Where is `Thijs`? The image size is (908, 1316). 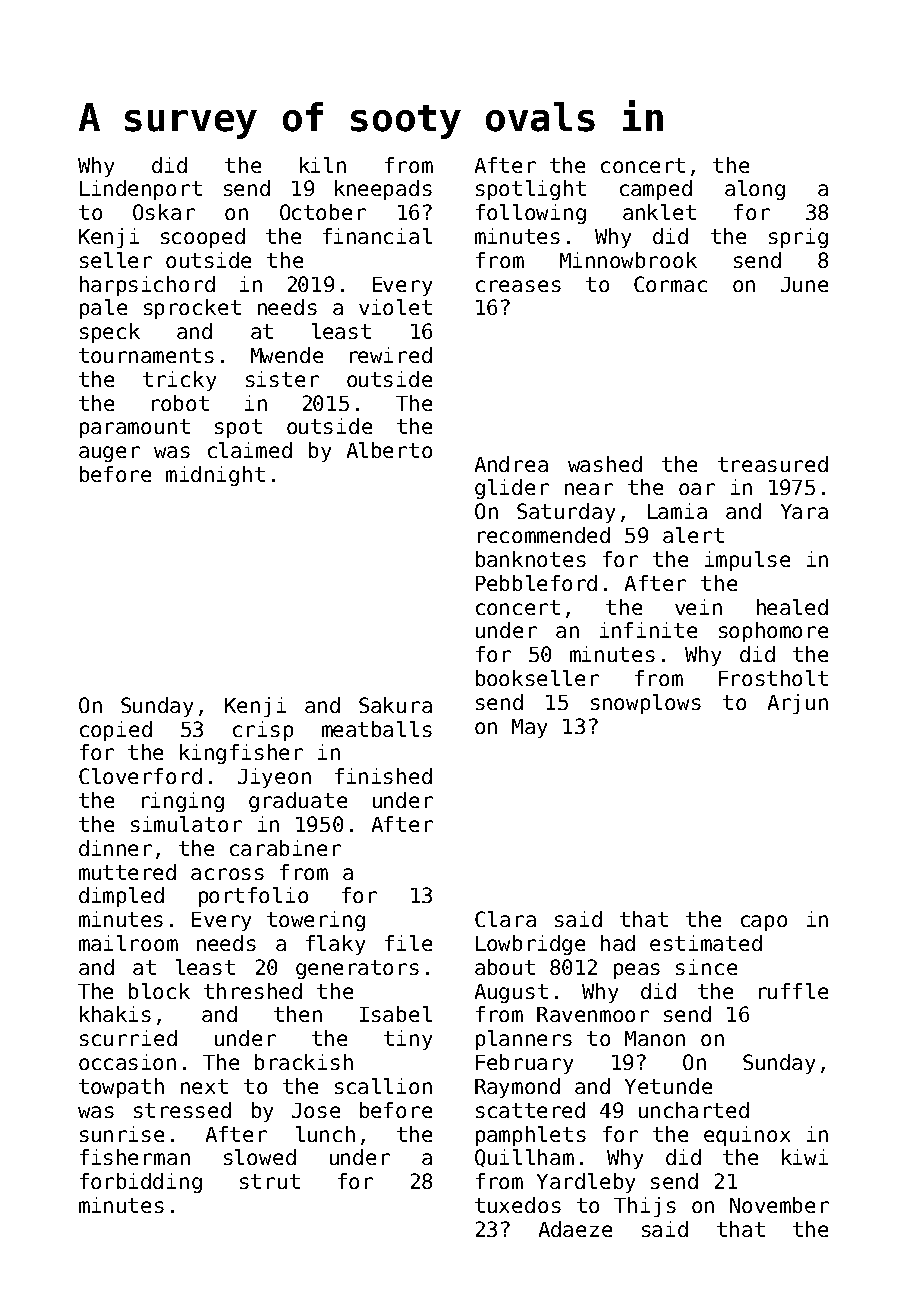
Thijs is located at coordinates (645, 1207).
